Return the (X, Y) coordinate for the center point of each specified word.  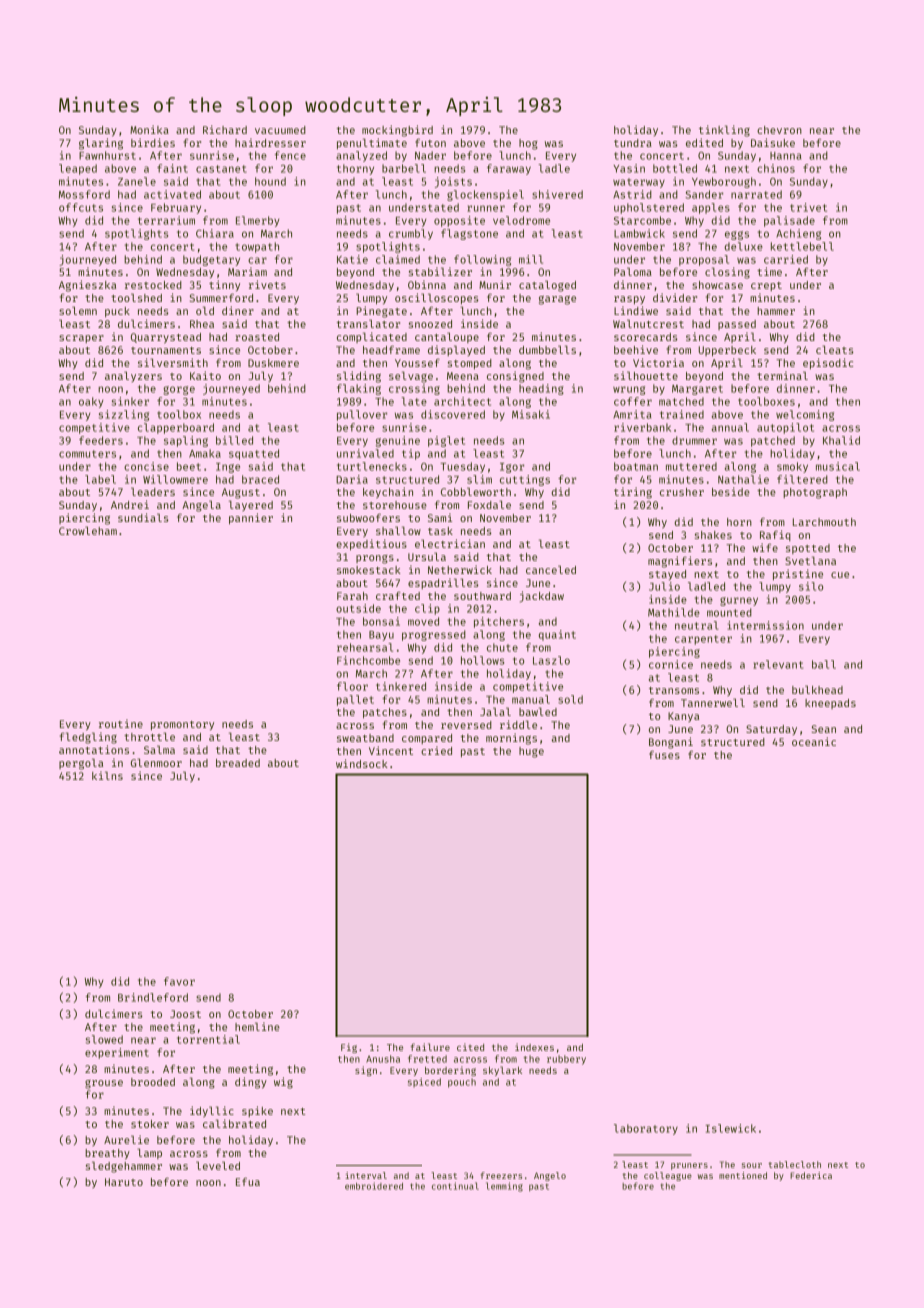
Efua (248, 1182)
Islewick (730, 1128)
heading (541, 389)
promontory (182, 725)
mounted (729, 612)
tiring (633, 493)
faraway (509, 169)
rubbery (566, 1060)
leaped (78, 169)
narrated (756, 194)
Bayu (381, 636)
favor (179, 981)
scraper (81, 339)
